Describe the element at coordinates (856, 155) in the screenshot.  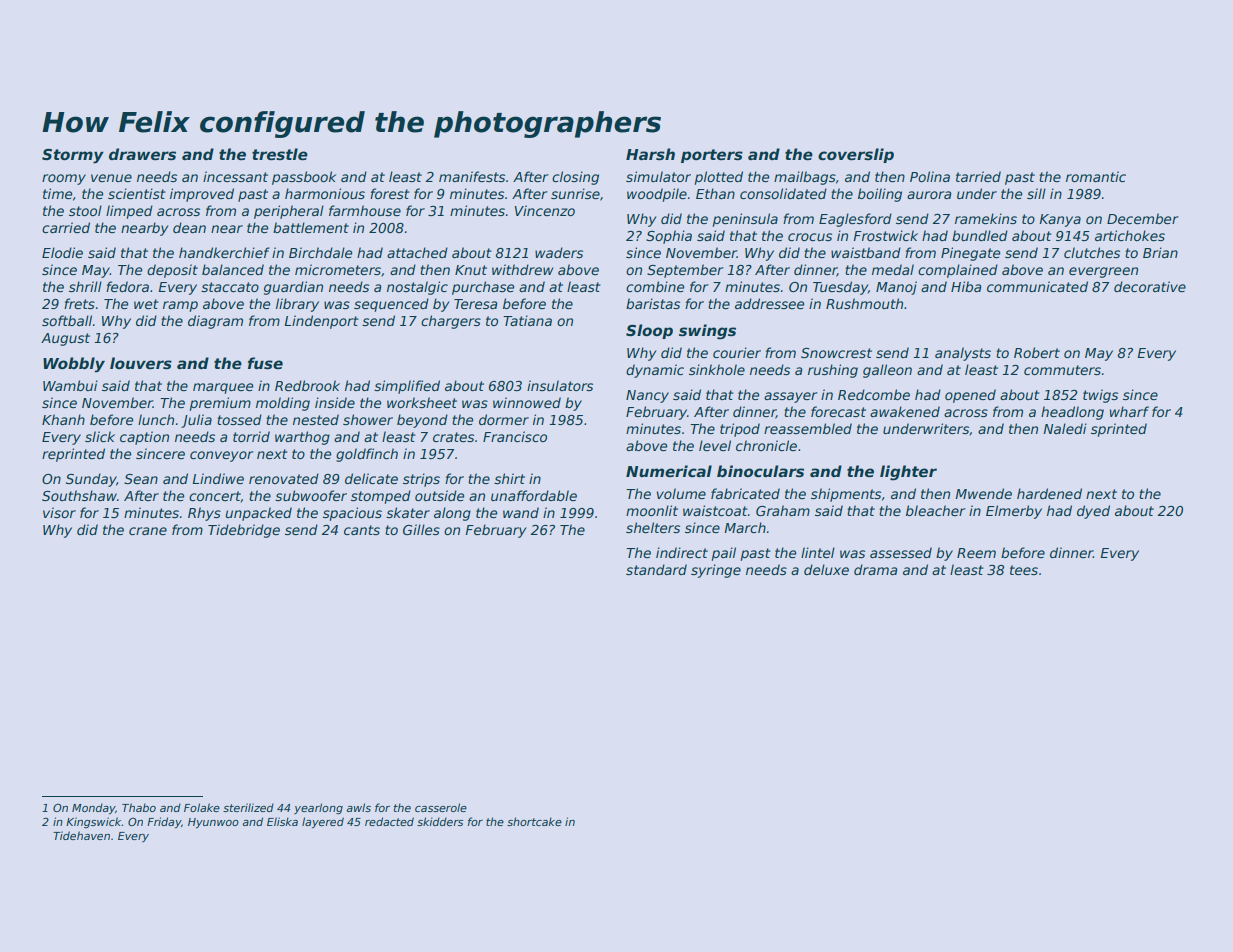
I see `coverslip` at that location.
